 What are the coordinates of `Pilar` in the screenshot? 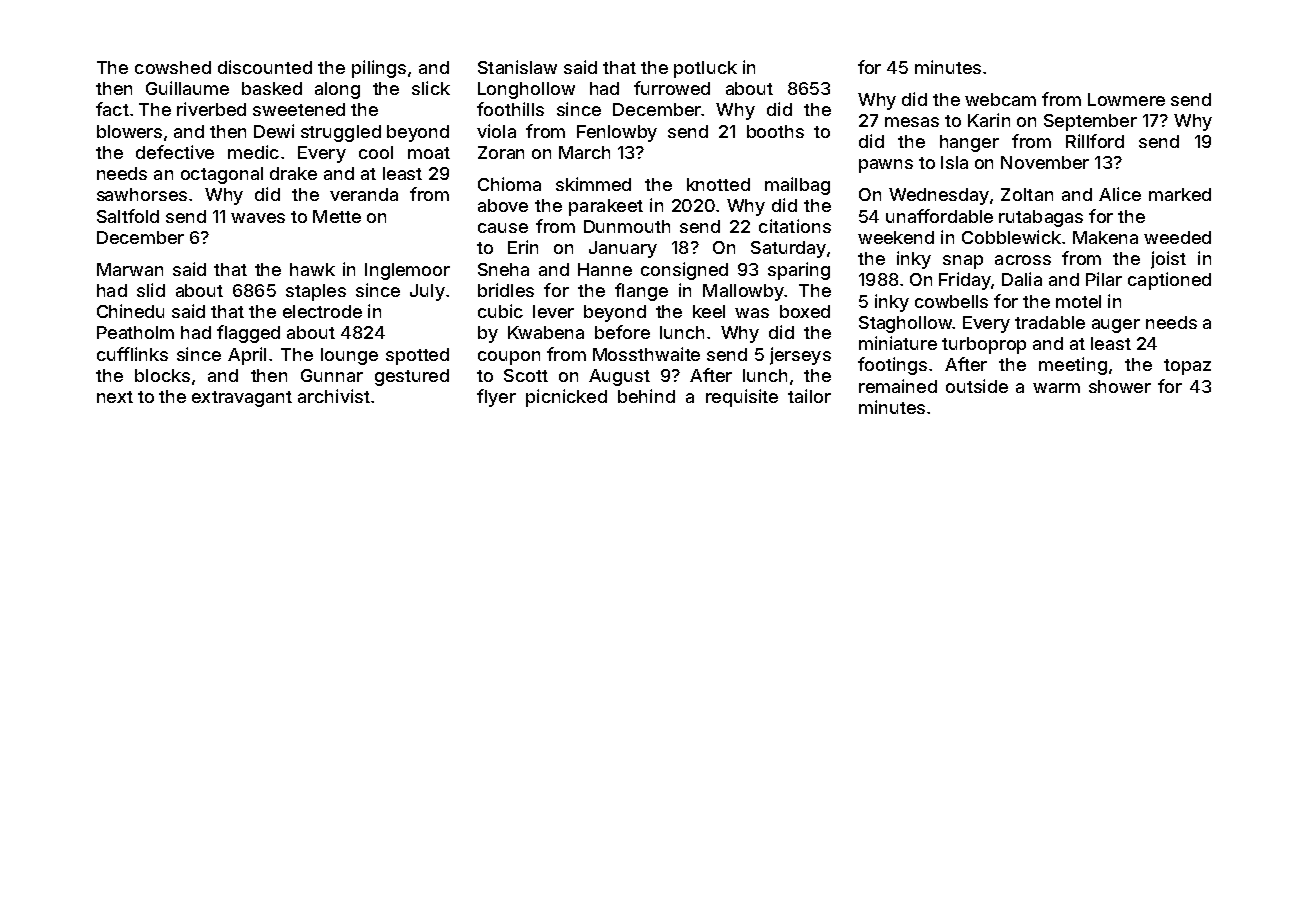 It's located at (1104, 279).
